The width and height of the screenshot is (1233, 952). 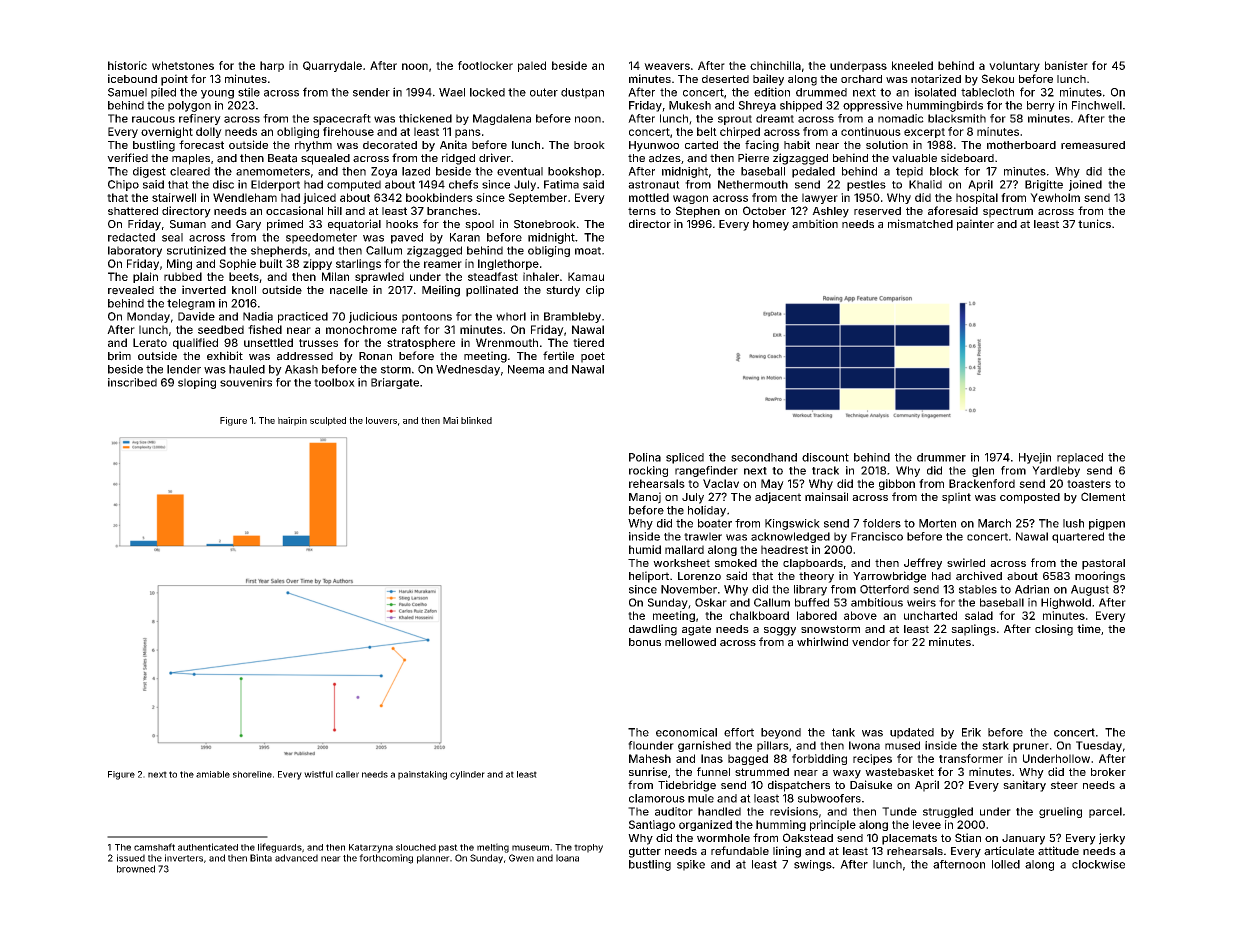 What do you see at coordinates (532, 66) in the screenshot?
I see `paled` at bounding box center [532, 66].
